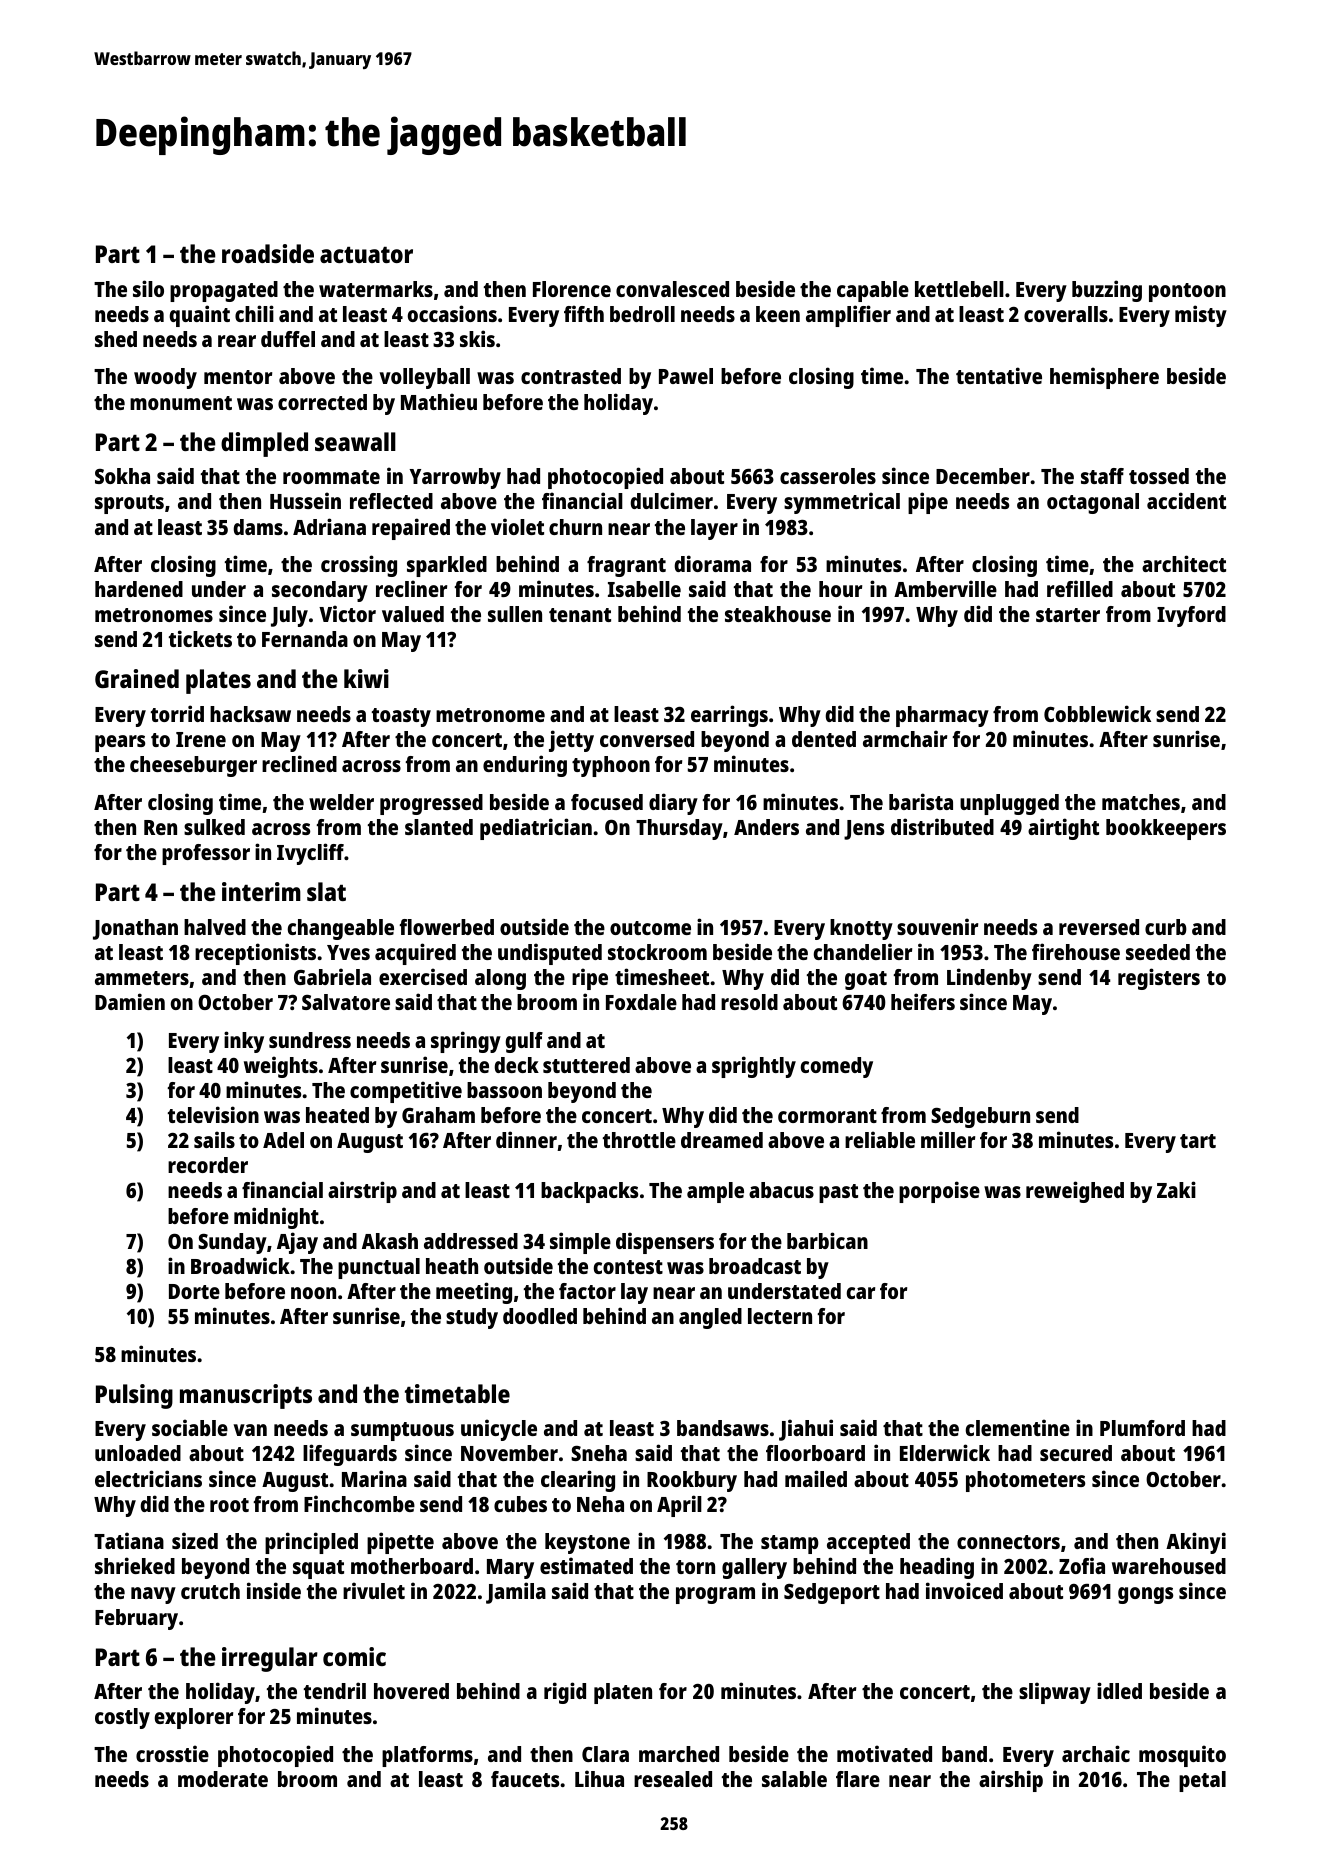 The image size is (1321, 1868). What do you see at coordinates (427, 1756) in the page?
I see `platforms` at bounding box center [427, 1756].
